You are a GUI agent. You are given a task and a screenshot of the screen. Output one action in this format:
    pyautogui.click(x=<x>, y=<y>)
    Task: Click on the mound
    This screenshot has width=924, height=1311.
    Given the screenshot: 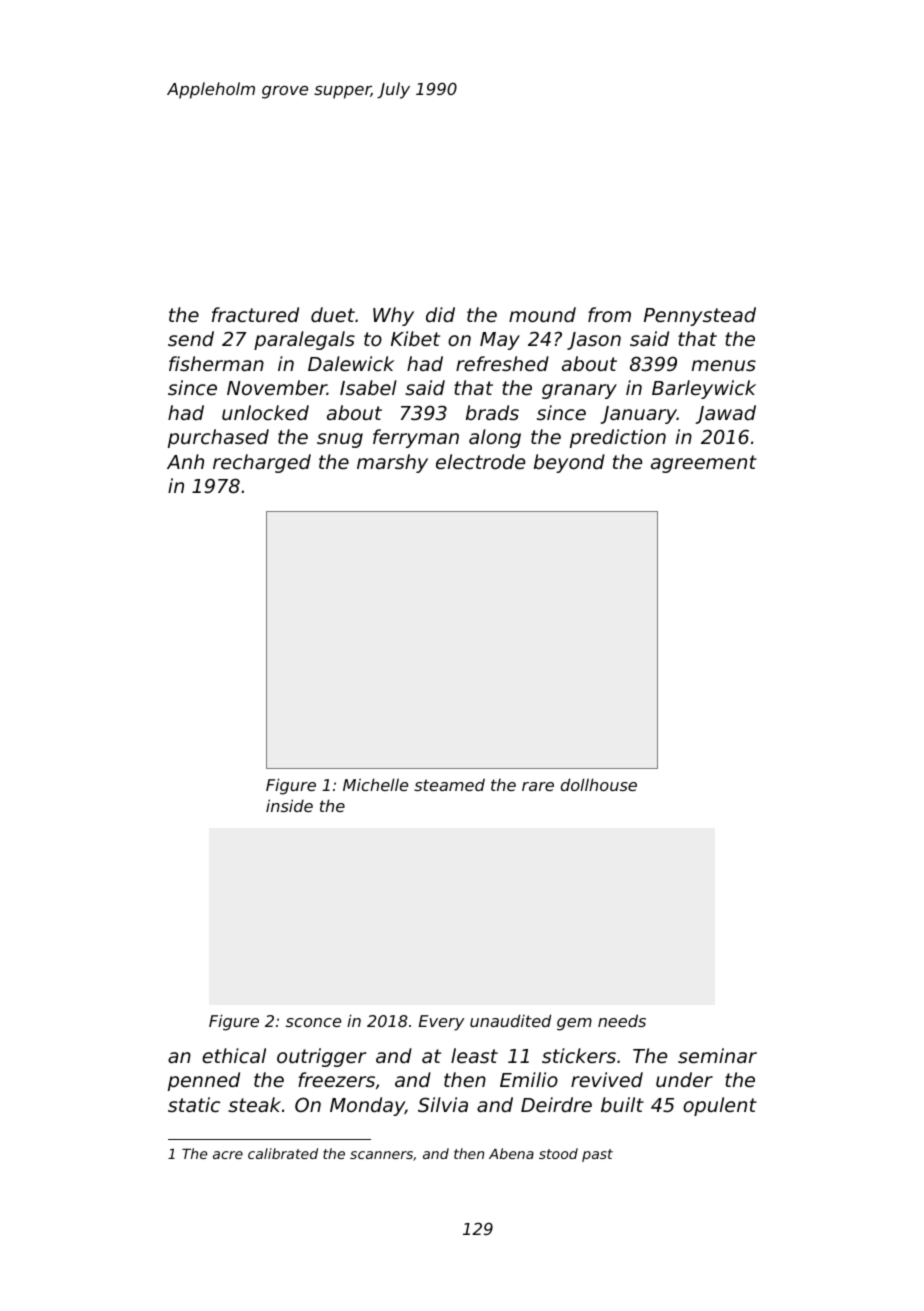 What is the action you would take?
    pyautogui.click(x=542, y=314)
